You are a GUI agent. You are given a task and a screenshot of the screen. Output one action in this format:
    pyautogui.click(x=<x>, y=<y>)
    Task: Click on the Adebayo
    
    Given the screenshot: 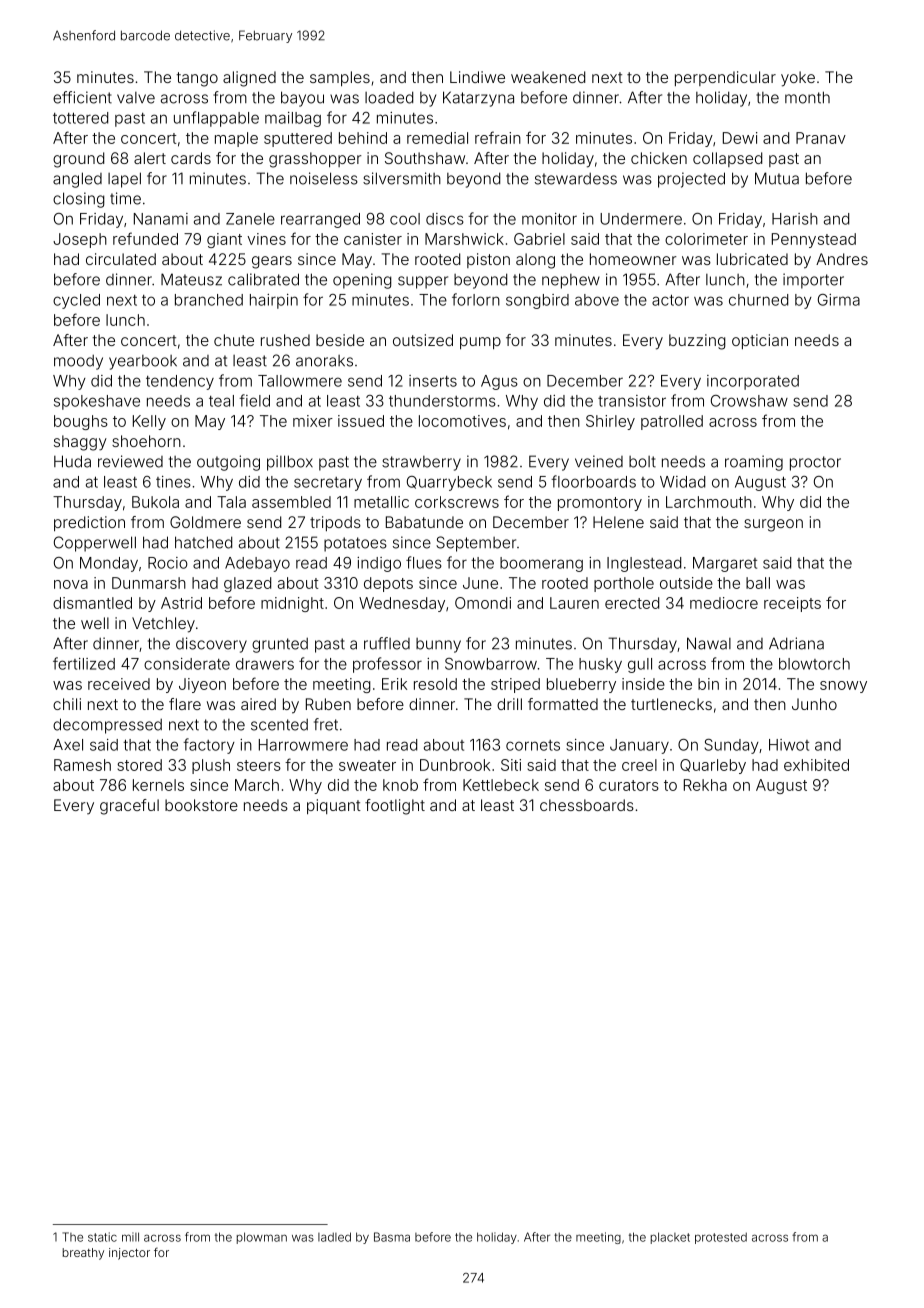 What is the action you would take?
    pyautogui.click(x=257, y=564)
